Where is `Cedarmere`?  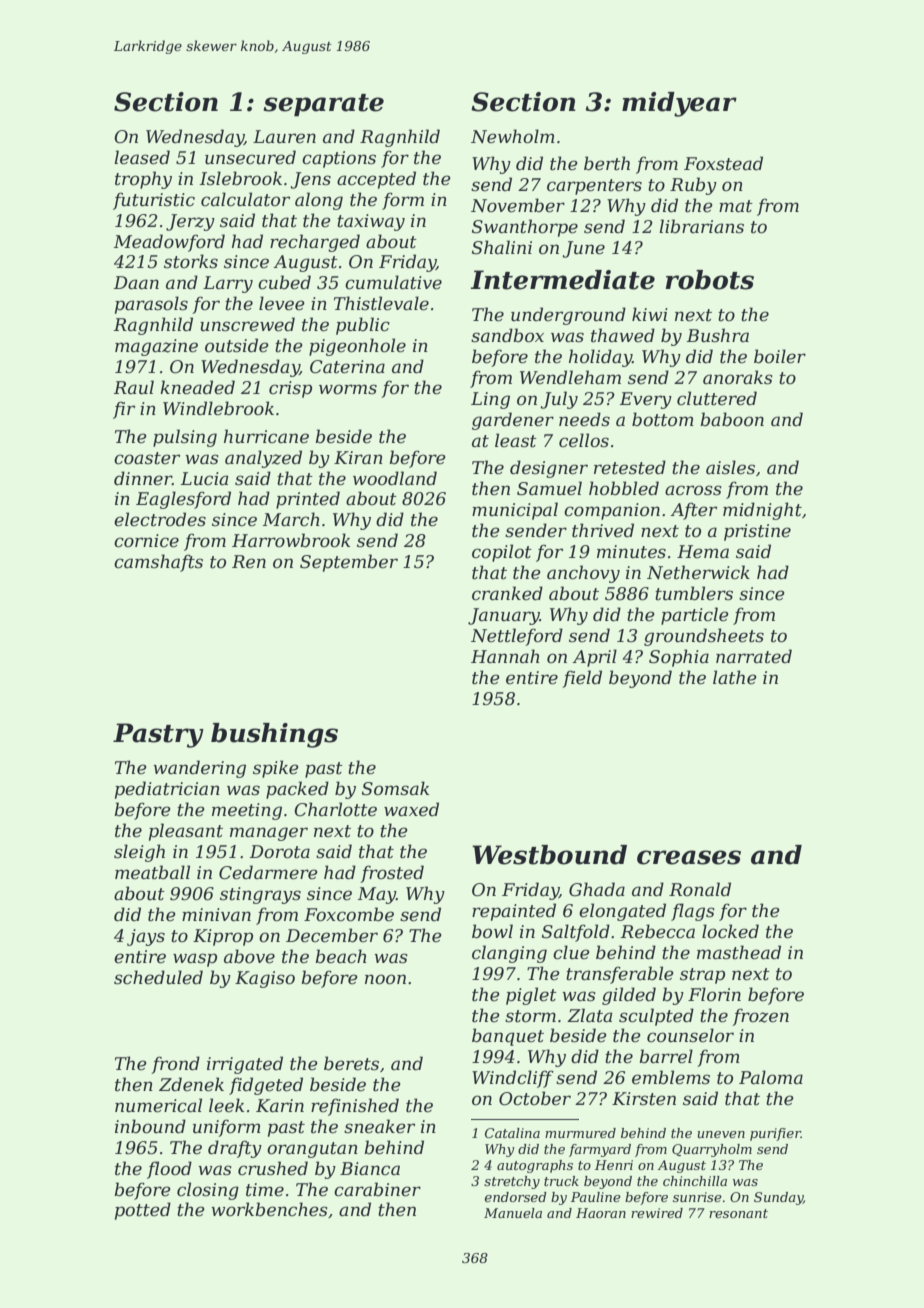
Cedarmere is located at coordinates (268, 872).
